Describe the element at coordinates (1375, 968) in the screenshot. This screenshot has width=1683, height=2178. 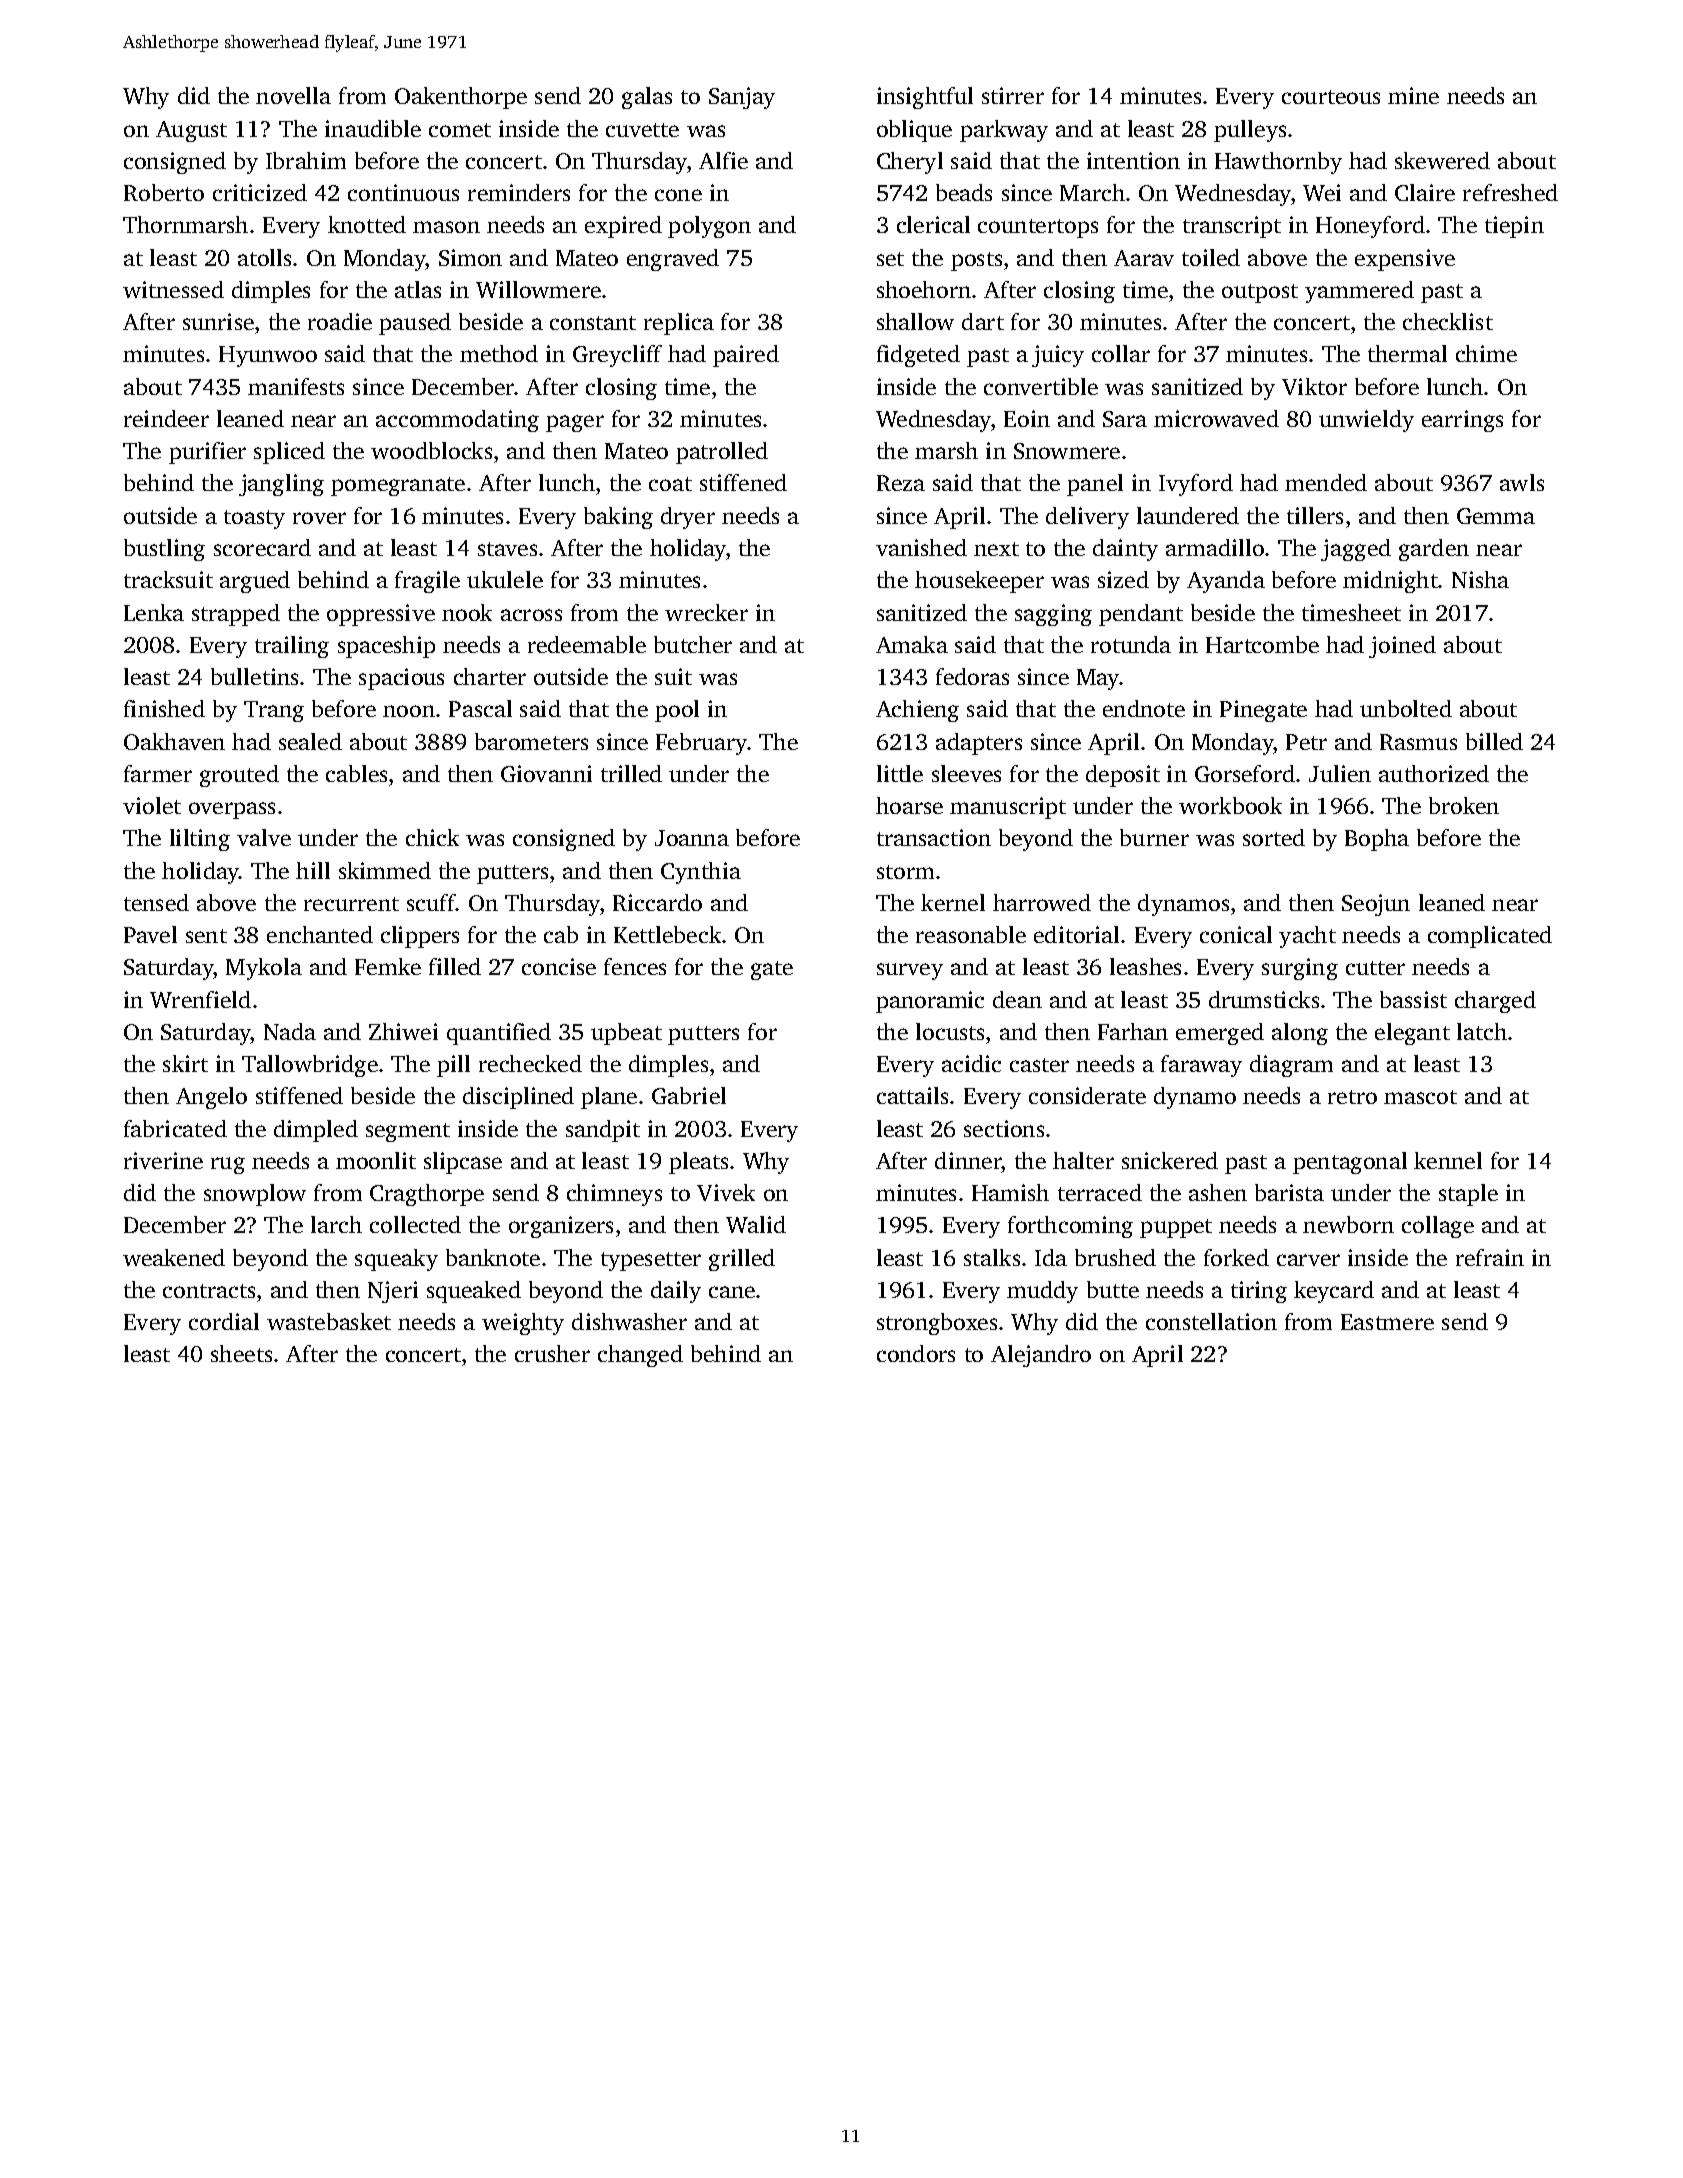
I see `cutter` at that location.
